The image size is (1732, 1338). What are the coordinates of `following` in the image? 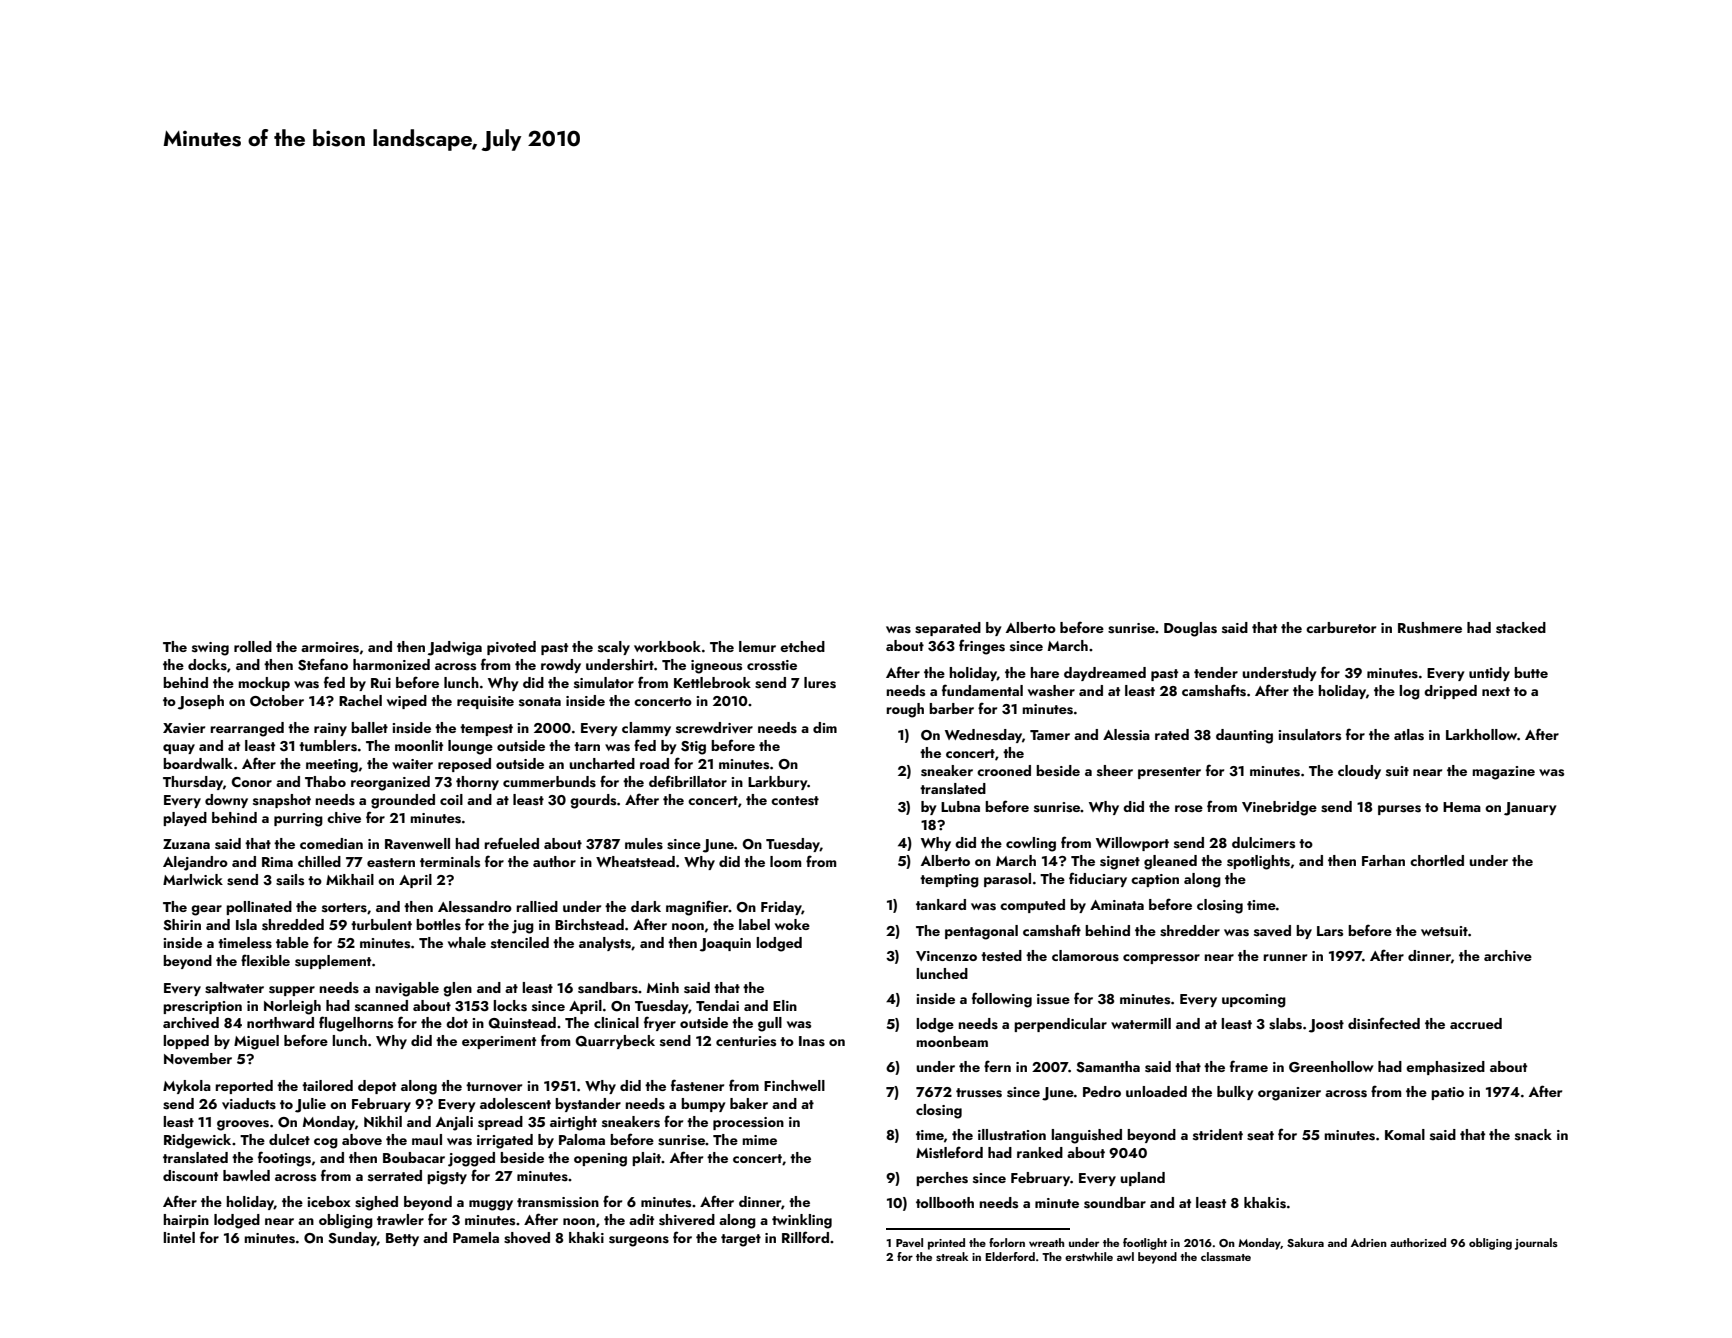 It's located at (1002, 1000).
